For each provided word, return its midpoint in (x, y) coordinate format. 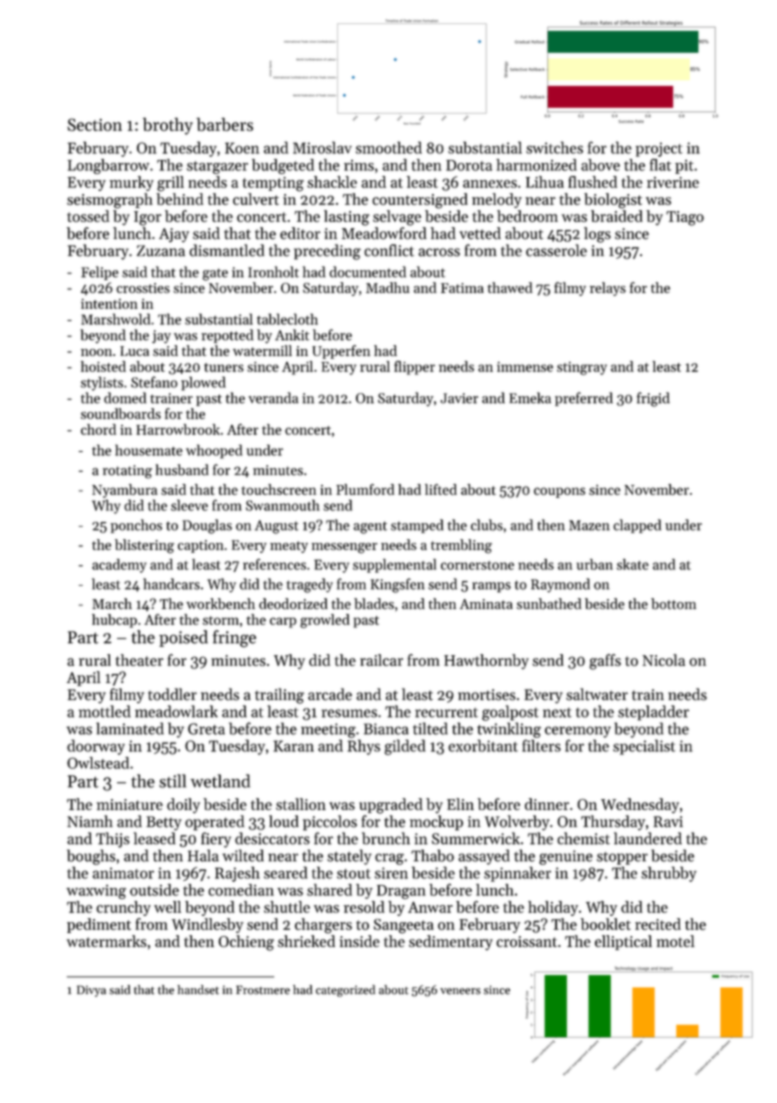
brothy (168, 126)
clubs (487, 525)
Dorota (469, 165)
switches (554, 147)
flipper (414, 367)
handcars (171, 584)
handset (198, 990)
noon (96, 352)
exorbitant (483, 745)
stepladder (653, 713)
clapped (637, 526)
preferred (584, 399)
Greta (206, 729)
